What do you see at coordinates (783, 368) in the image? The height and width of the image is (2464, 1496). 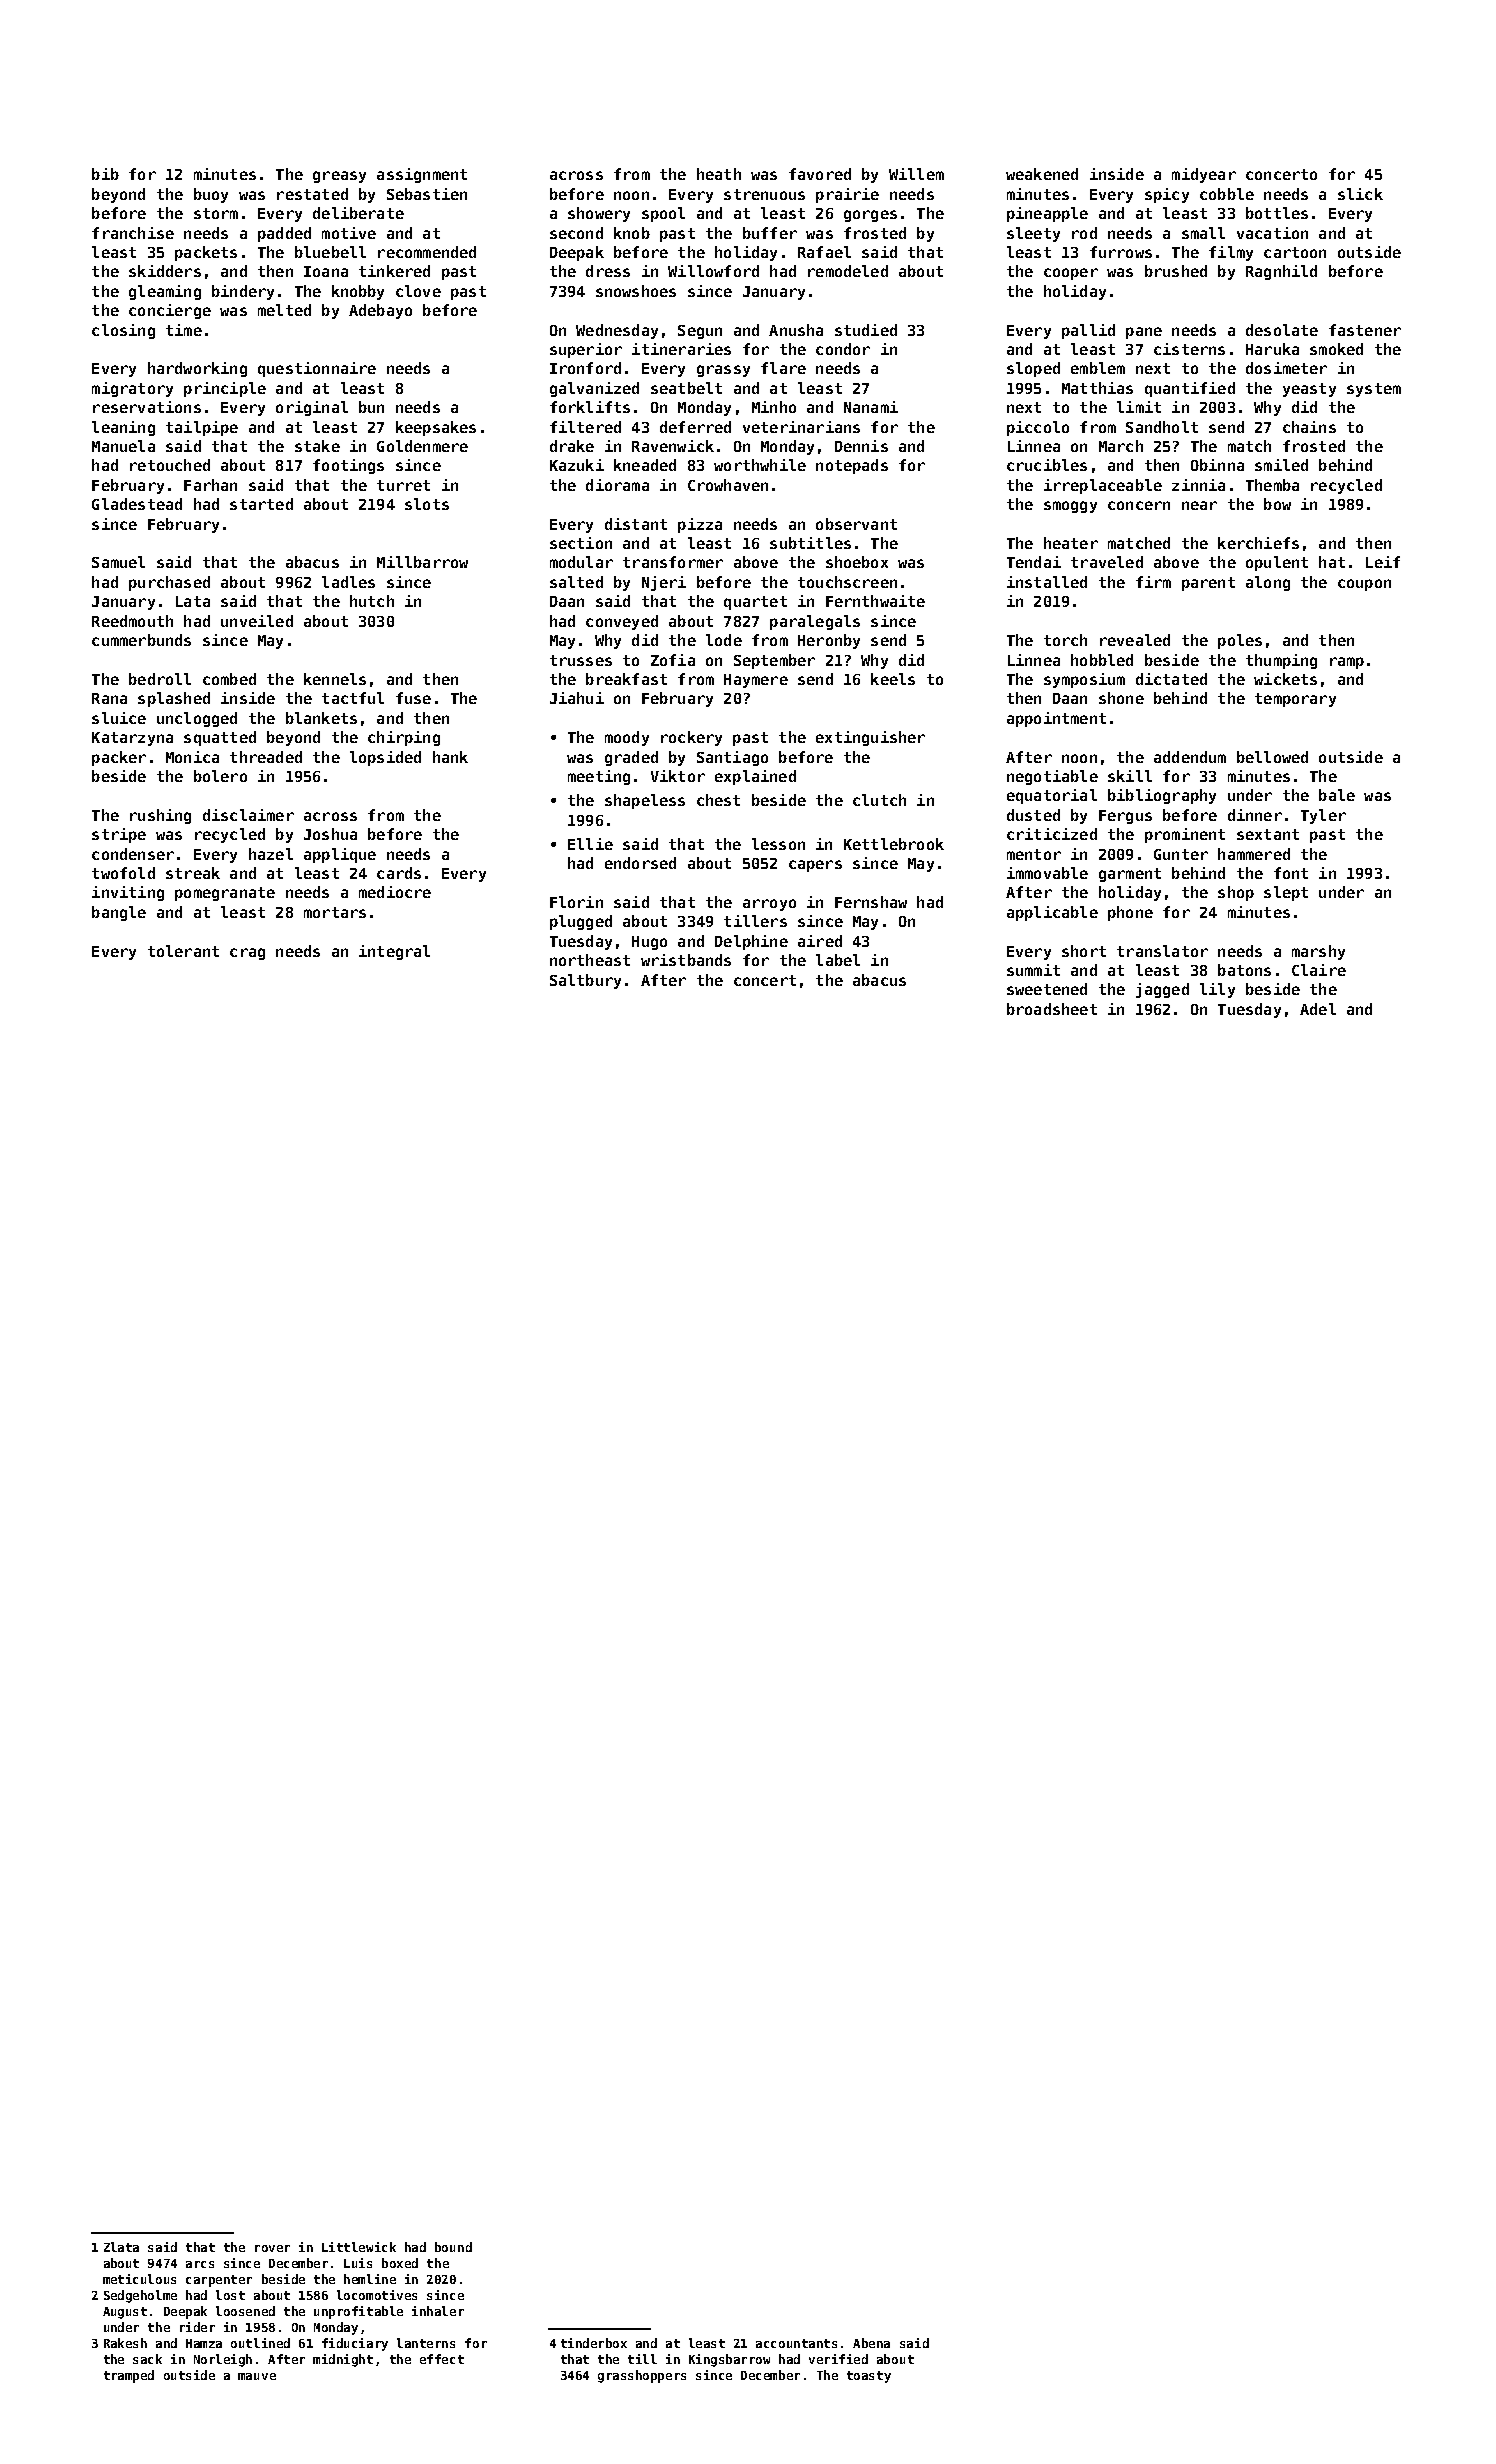 I see `flare` at bounding box center [783, 368].
